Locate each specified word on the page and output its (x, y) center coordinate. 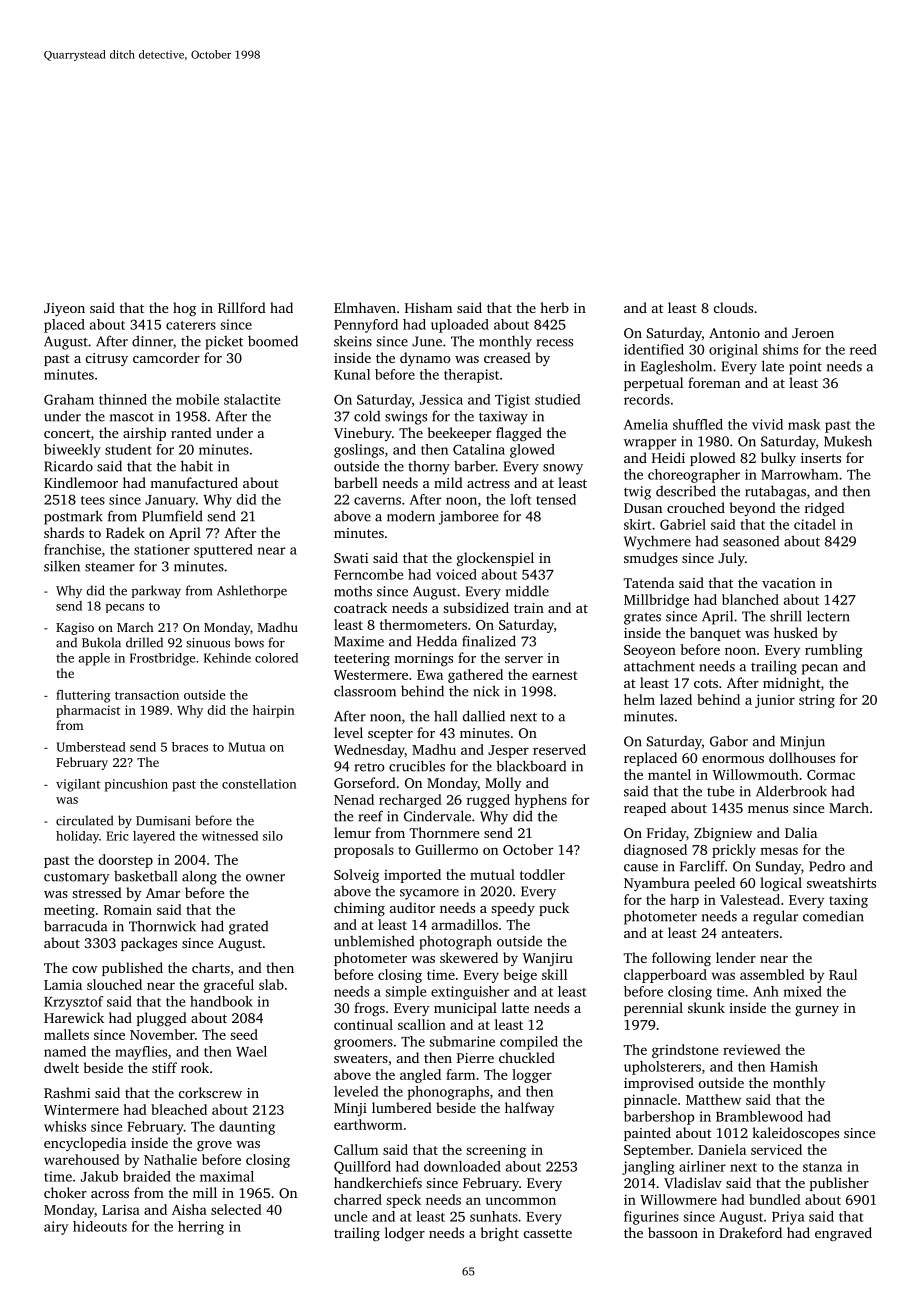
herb (554, 307)
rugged (488, 801)
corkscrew (210, 1092)
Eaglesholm (676, 367)
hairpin (273, 711)
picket (224, 343)
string (817, 701)
